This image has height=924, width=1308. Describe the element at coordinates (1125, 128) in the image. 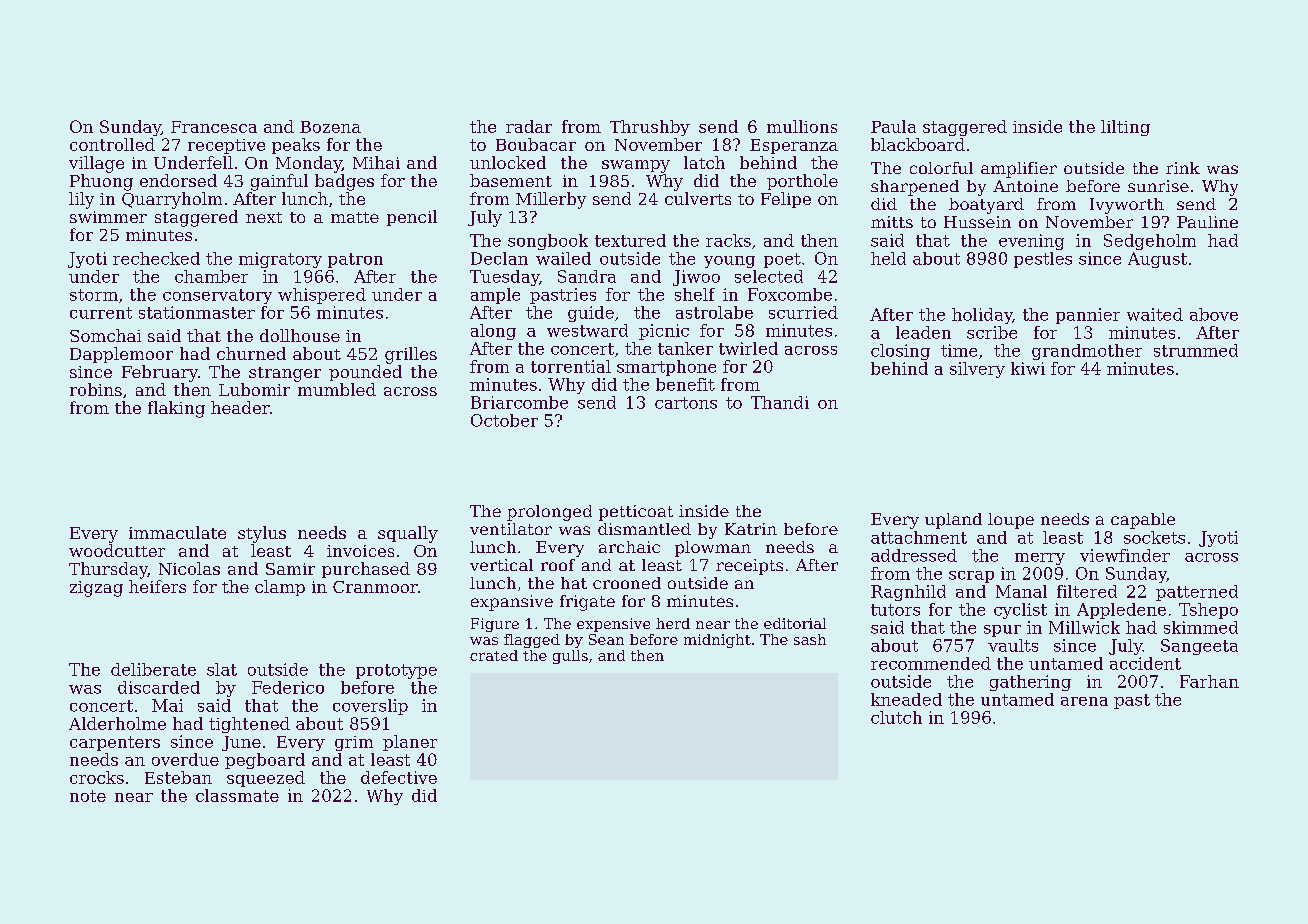

I see `lilting` at that location.
